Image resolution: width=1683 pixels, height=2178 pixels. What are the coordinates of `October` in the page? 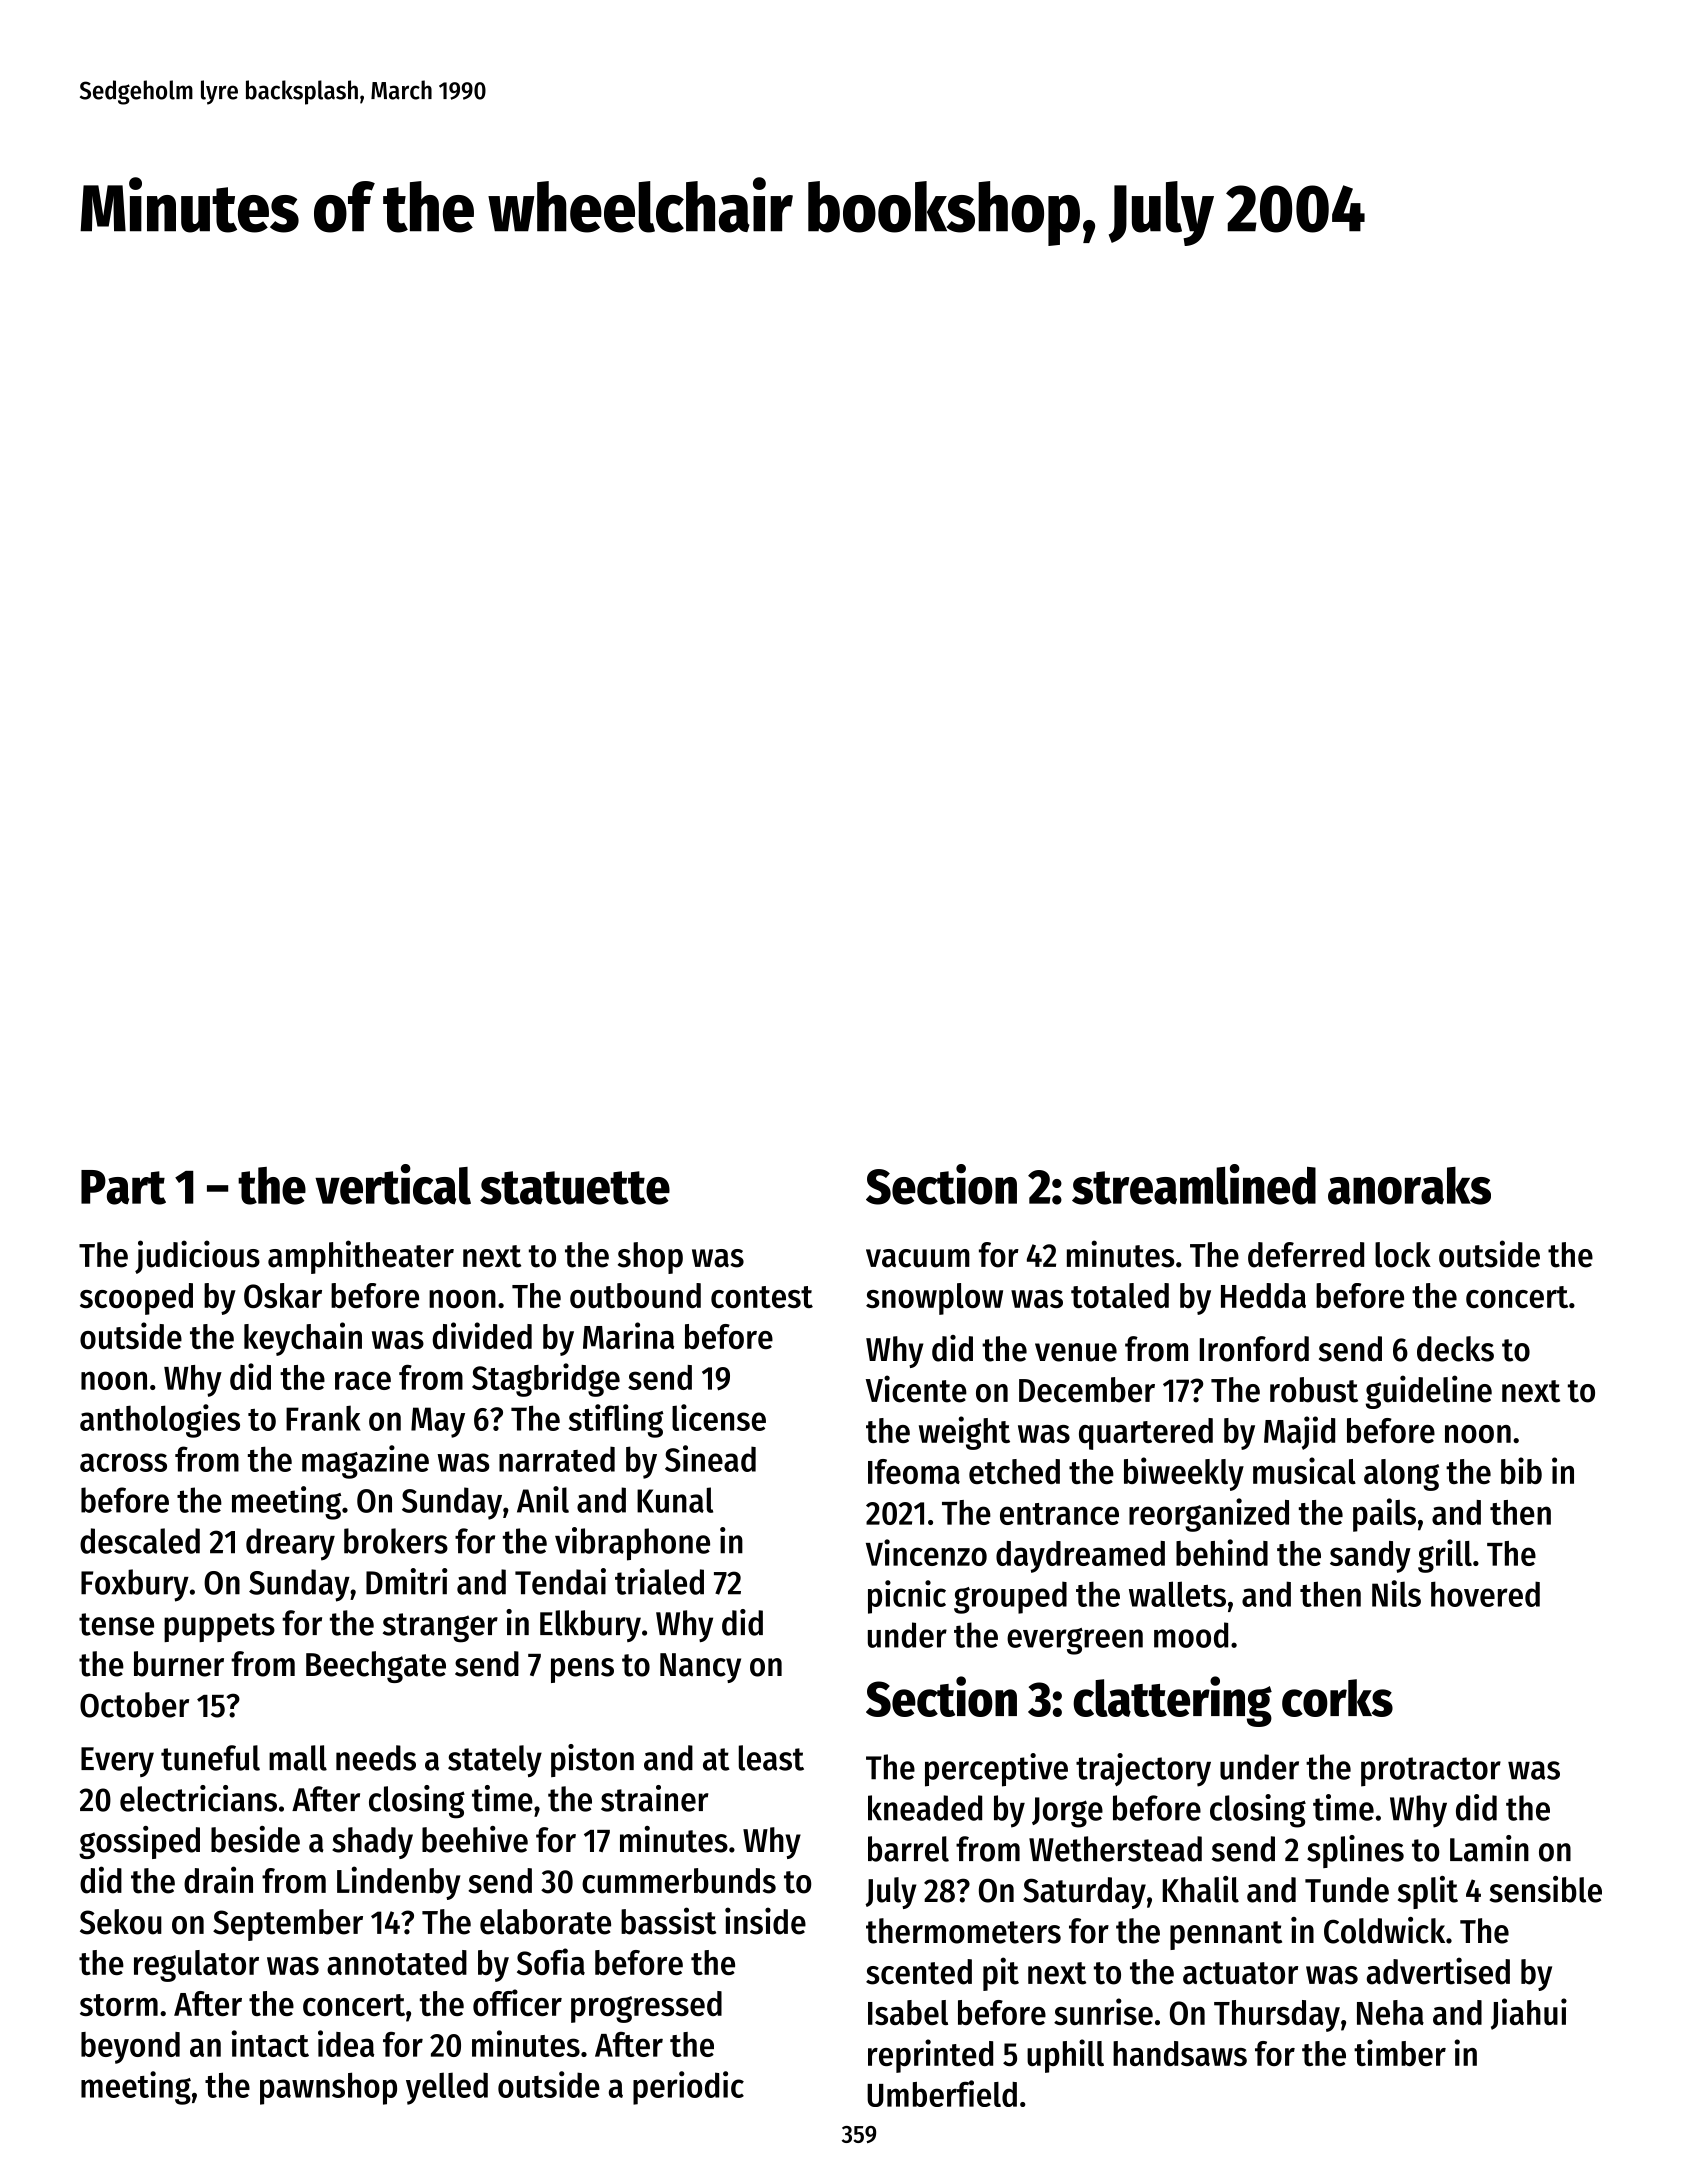 It's located at (134, 1705).
